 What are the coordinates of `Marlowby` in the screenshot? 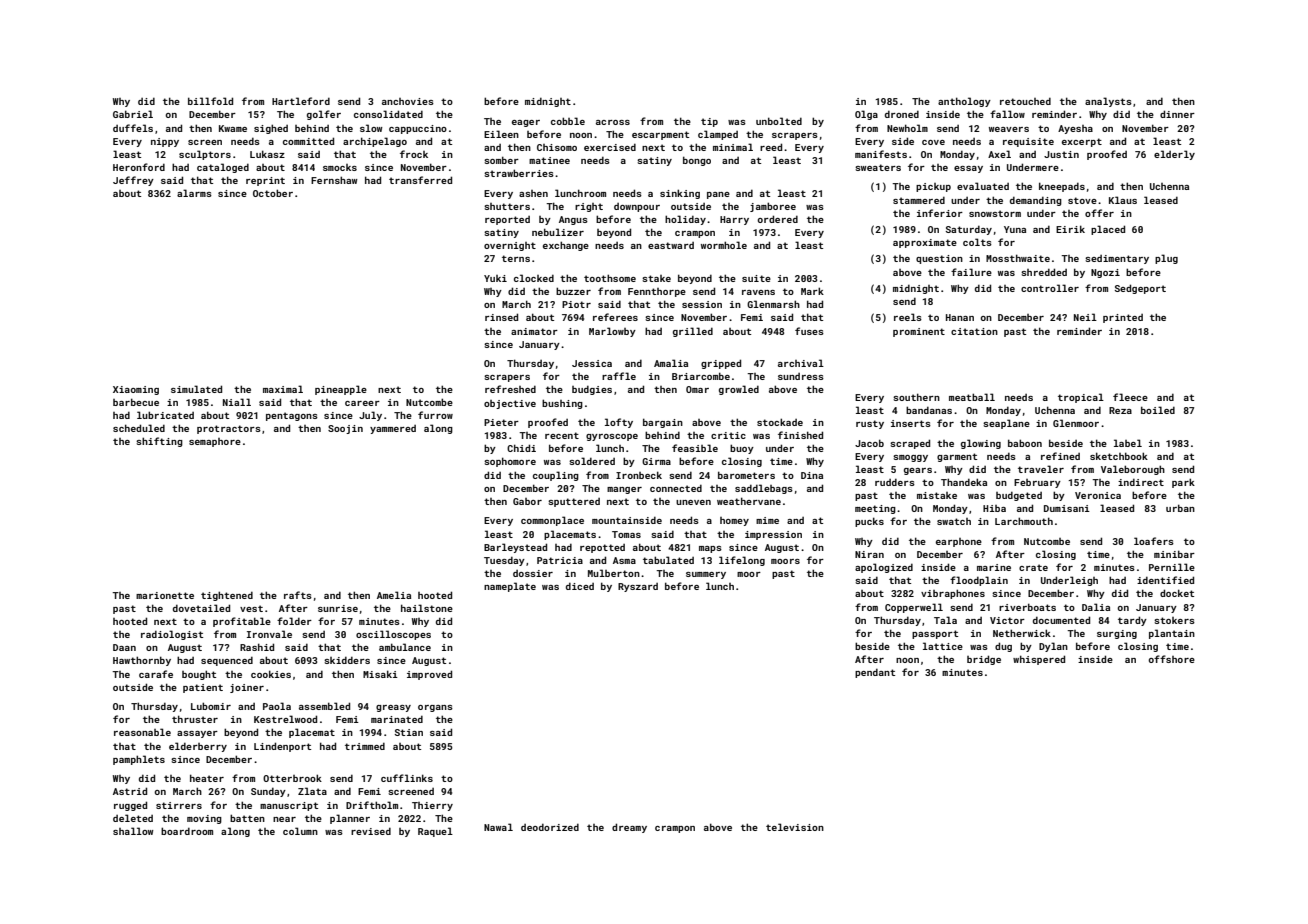 It's located at (612, 332).
